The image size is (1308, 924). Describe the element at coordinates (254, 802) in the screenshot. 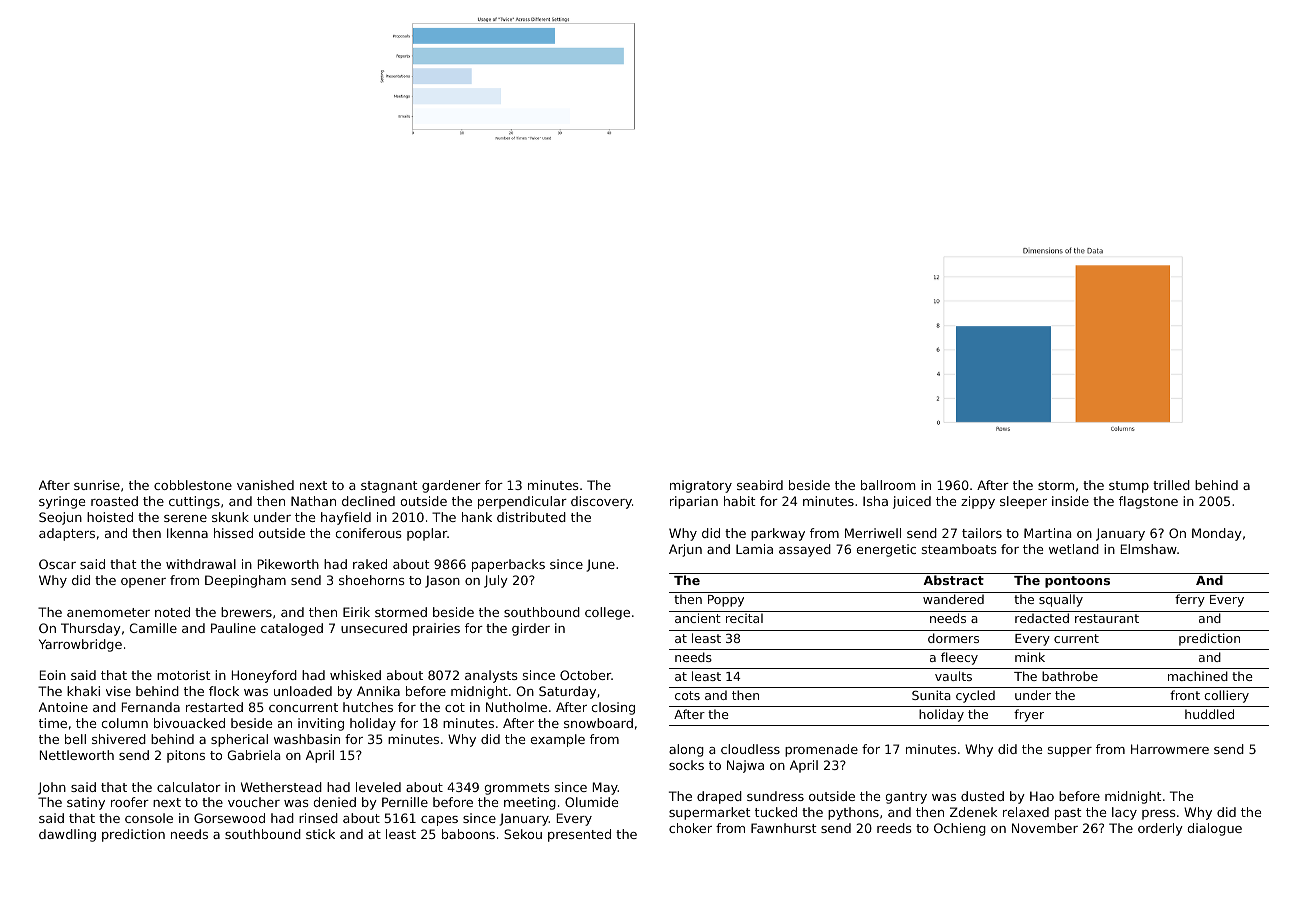

I see `voucher` at that location.
